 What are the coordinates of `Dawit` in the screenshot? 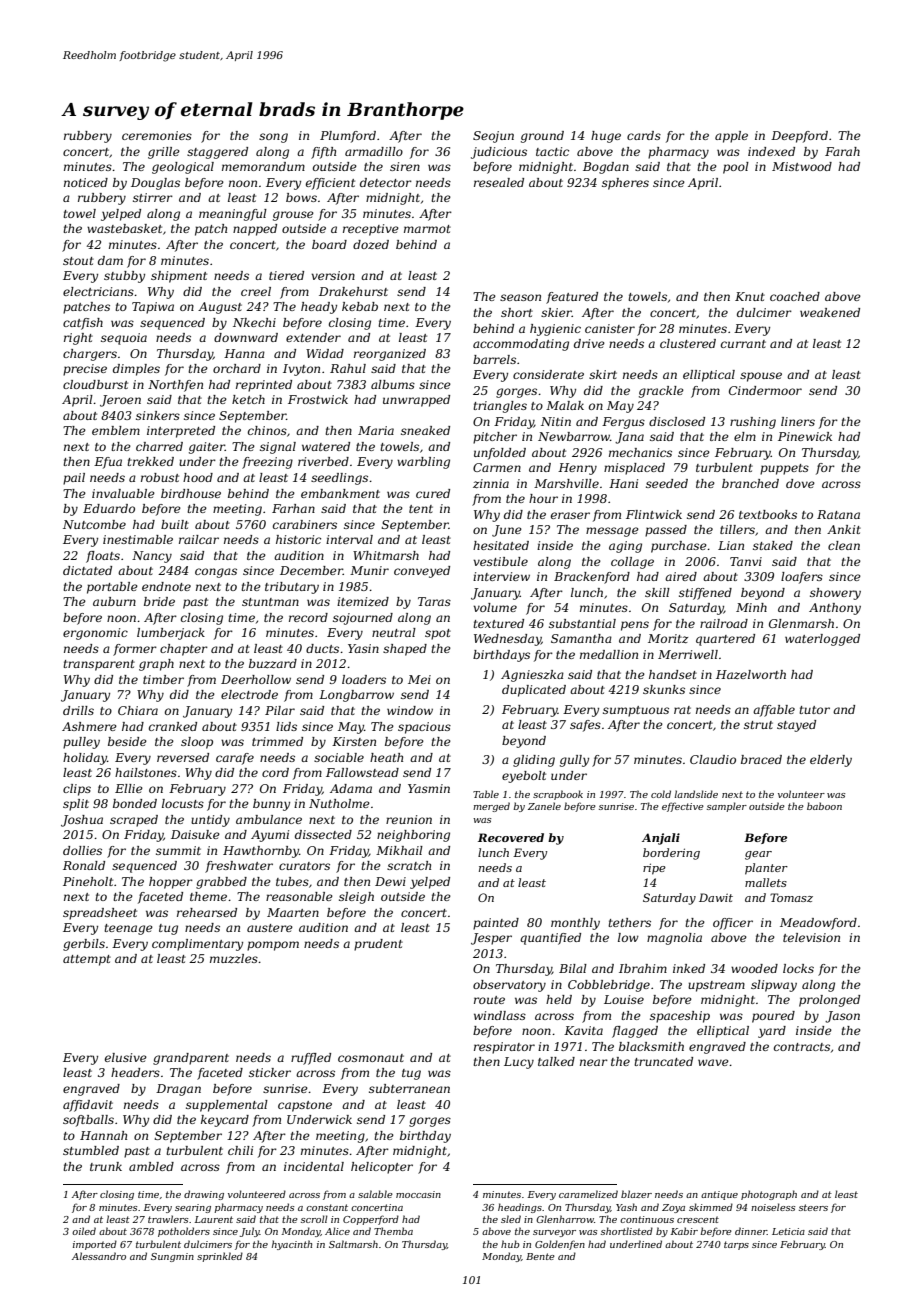 It's located at (716, 897).
